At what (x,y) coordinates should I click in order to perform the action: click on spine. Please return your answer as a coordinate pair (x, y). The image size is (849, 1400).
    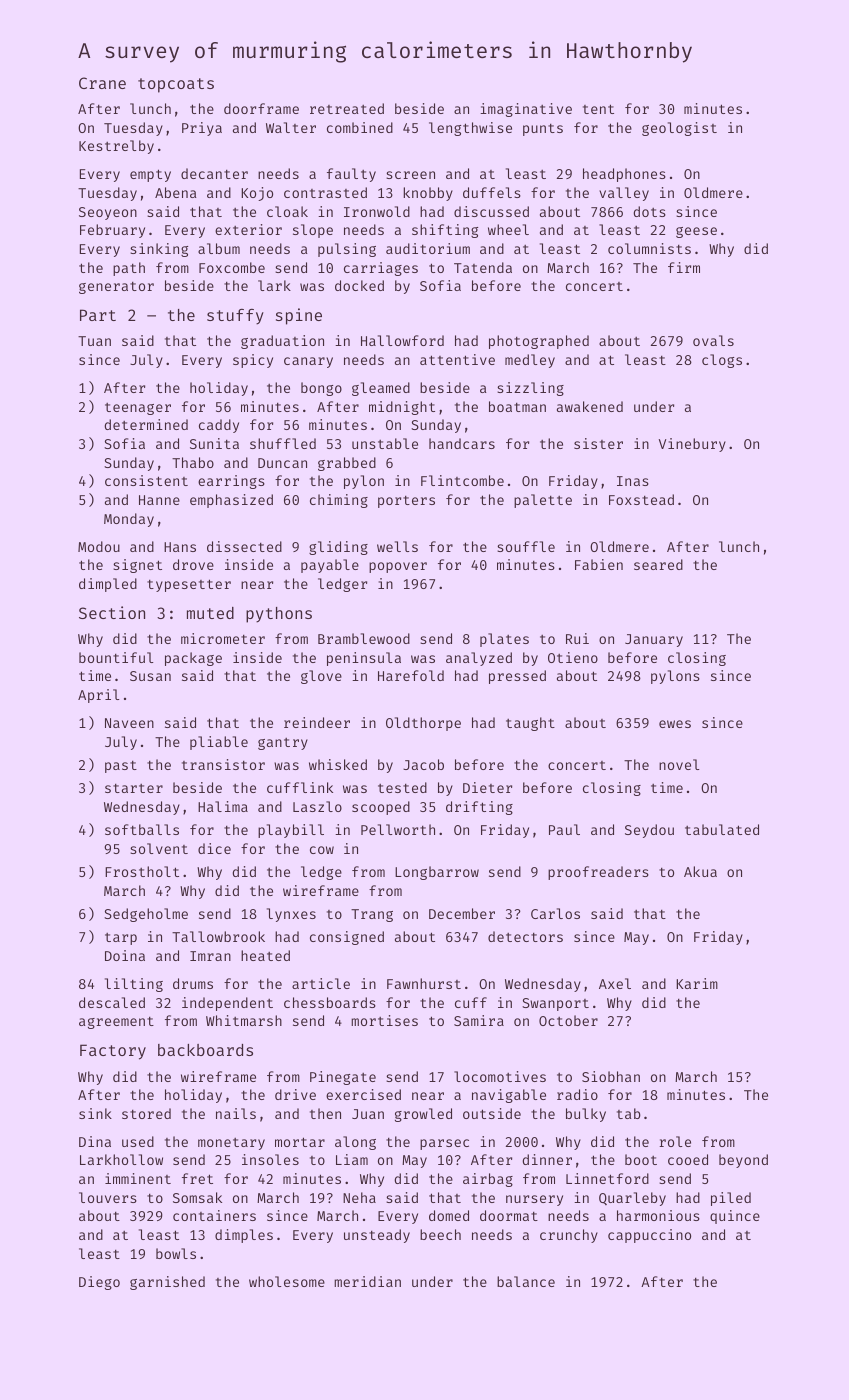
    Looking at the image, I should click on (299, 316).
